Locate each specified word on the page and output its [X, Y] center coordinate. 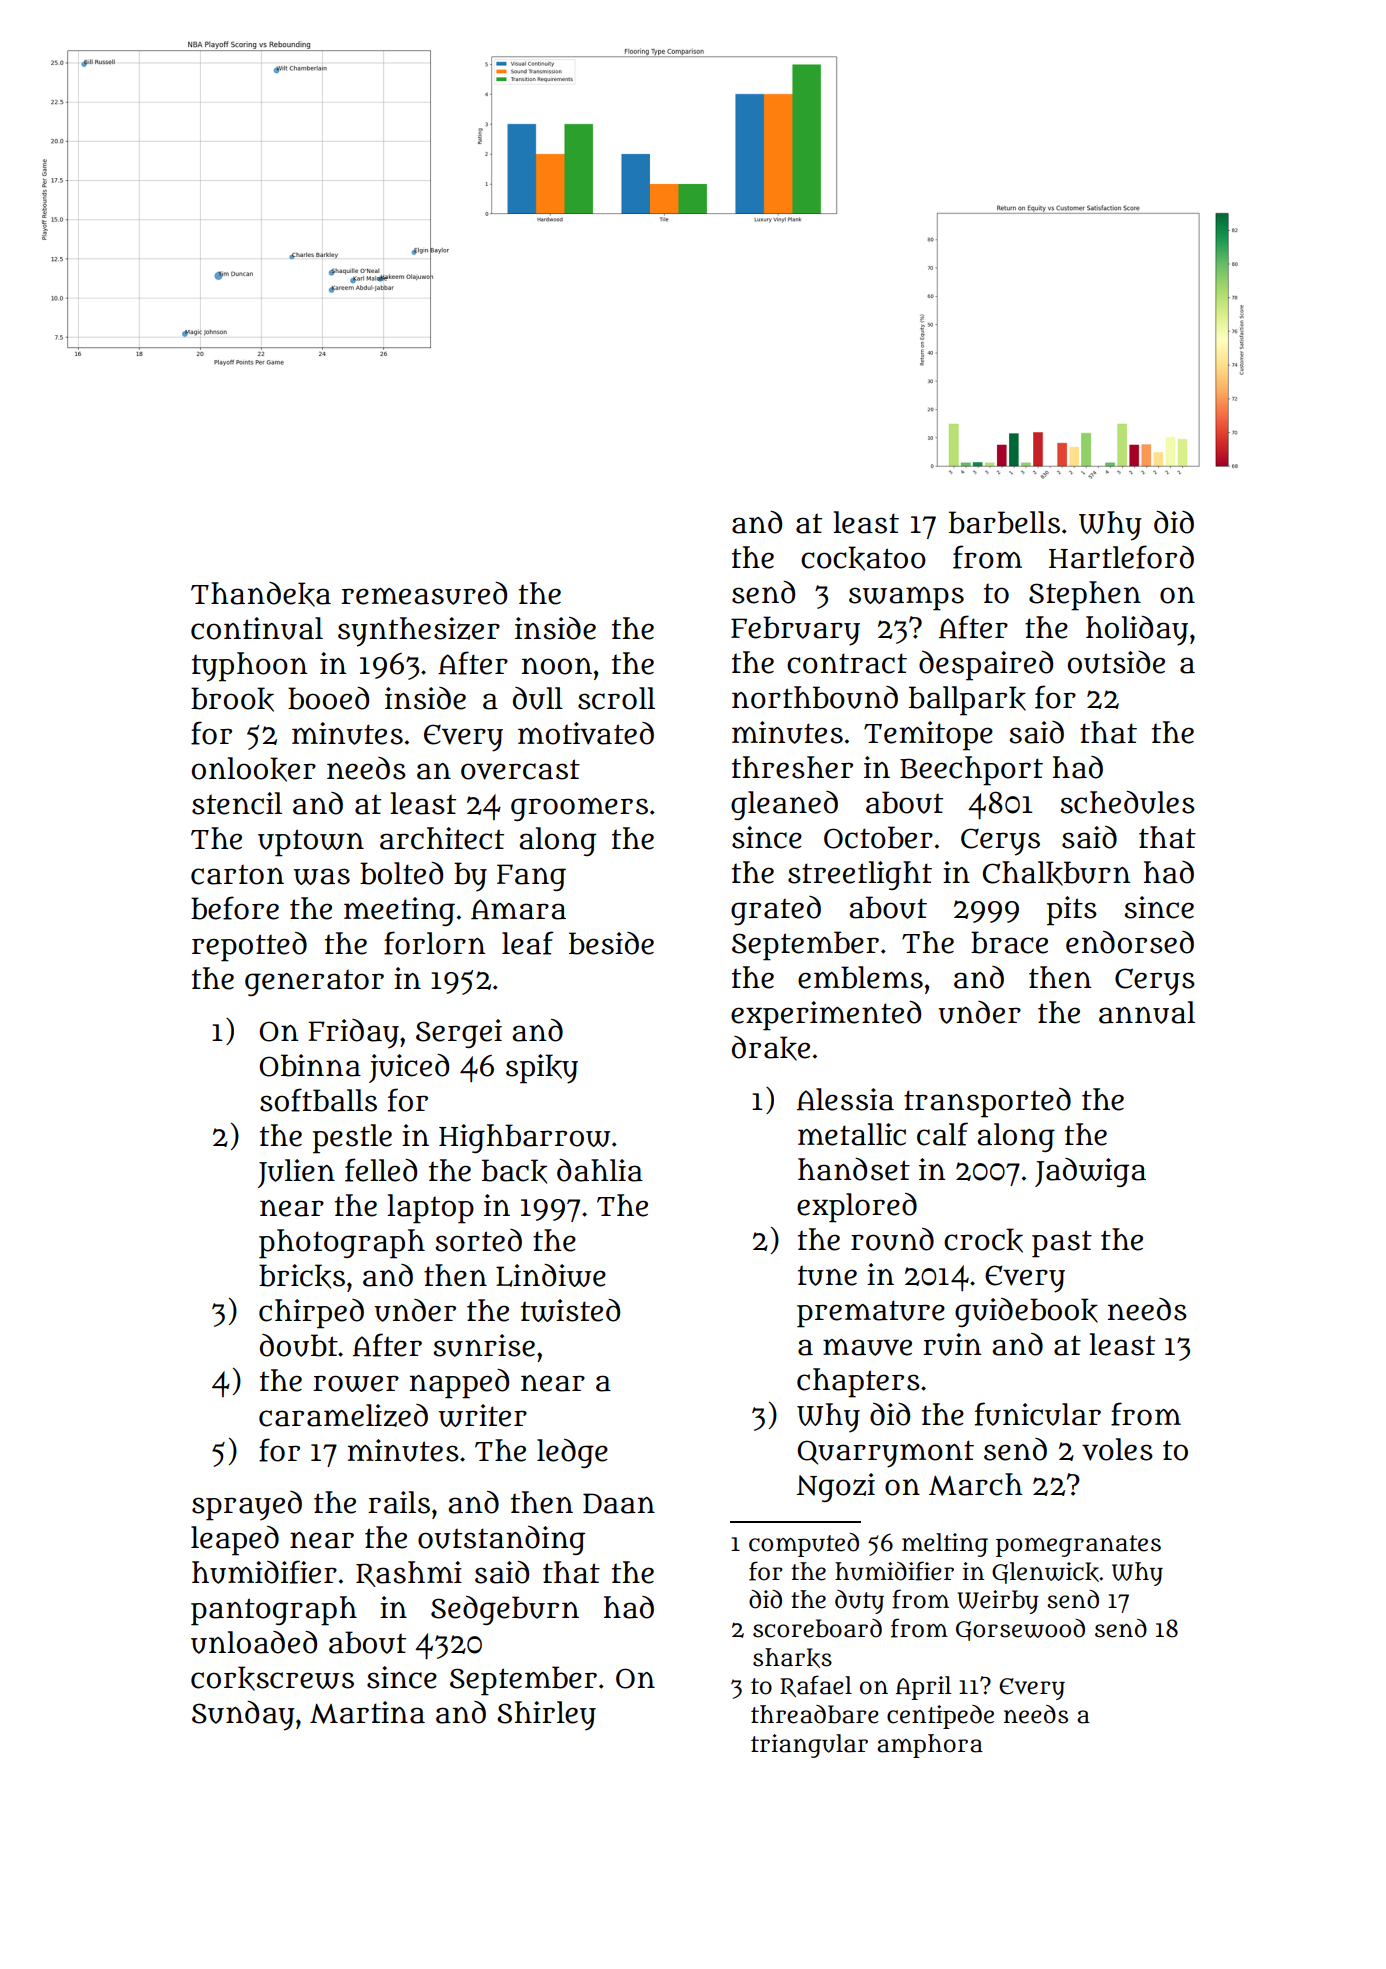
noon [557, 666]
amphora [930, 1746]
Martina [367, 1712]
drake [771, 1048]
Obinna [310, 1065]
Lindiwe [551, 1275]
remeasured [424, 593]
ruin [952, 1344]
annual [1147, 1012]
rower [356, 1383]
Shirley [546, 1716]
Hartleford [1121, 557]
